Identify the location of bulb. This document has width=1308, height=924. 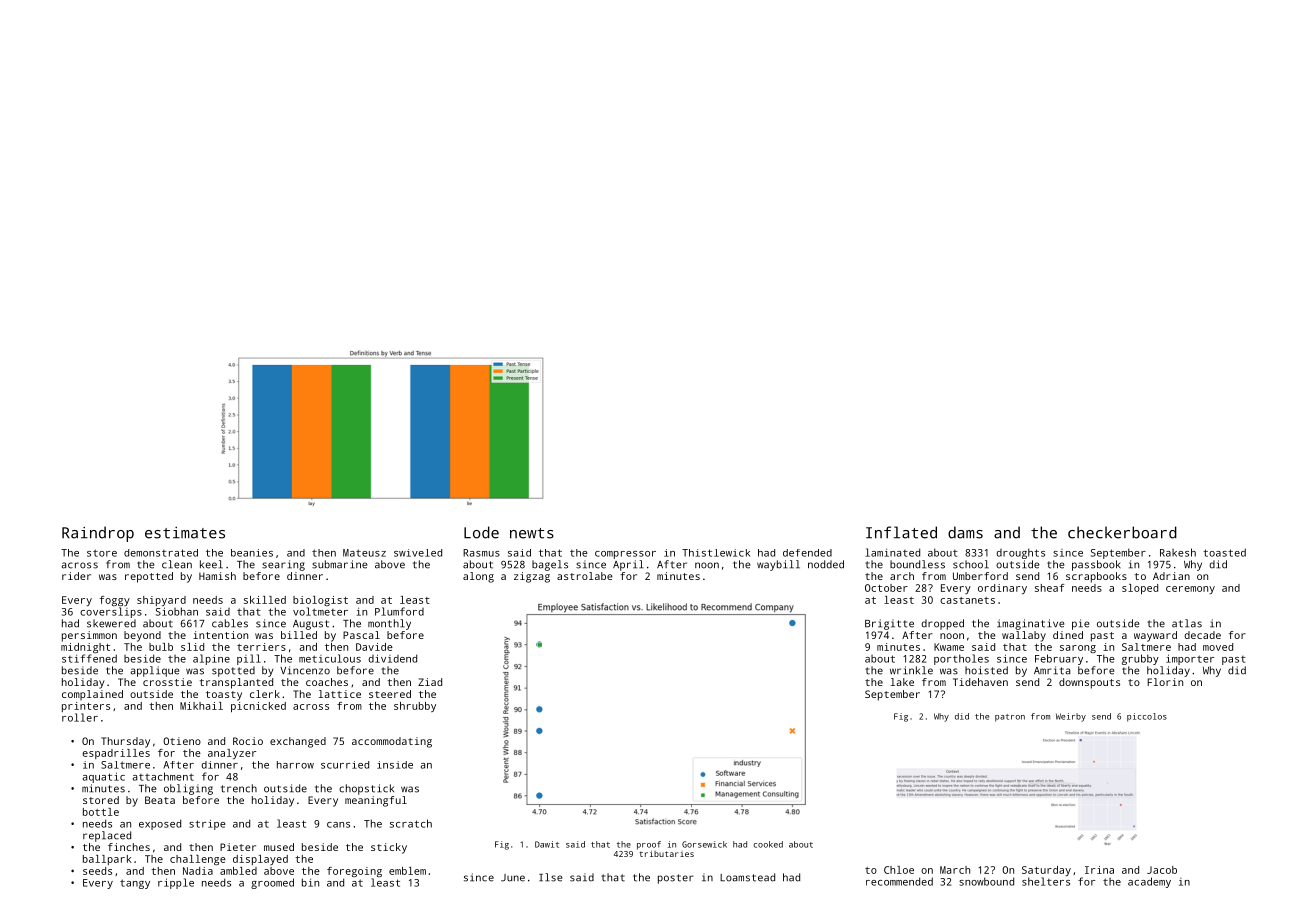
(161, 647).
